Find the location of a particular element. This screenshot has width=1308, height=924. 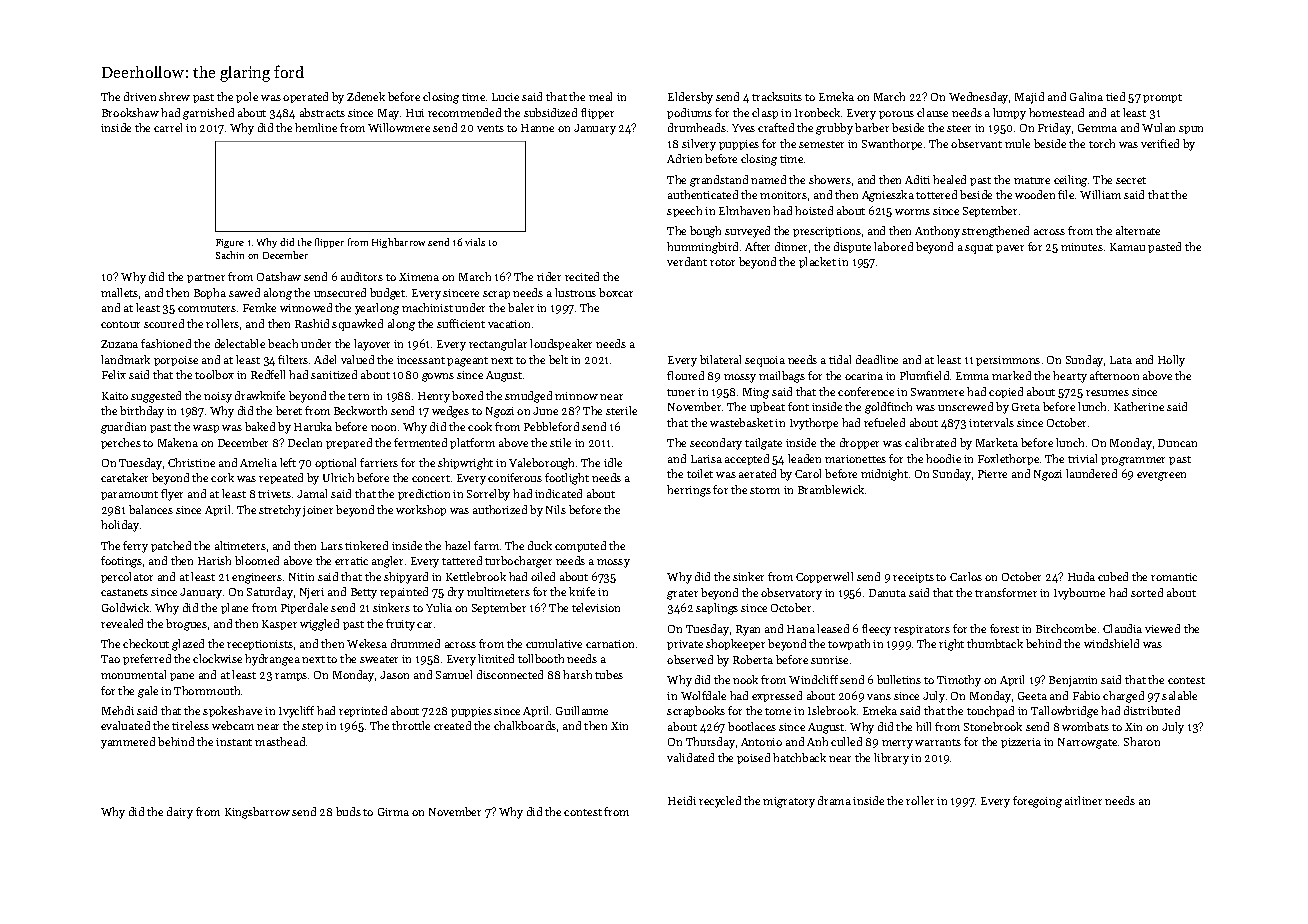

subsidized is located at coordinates (550, 112).
